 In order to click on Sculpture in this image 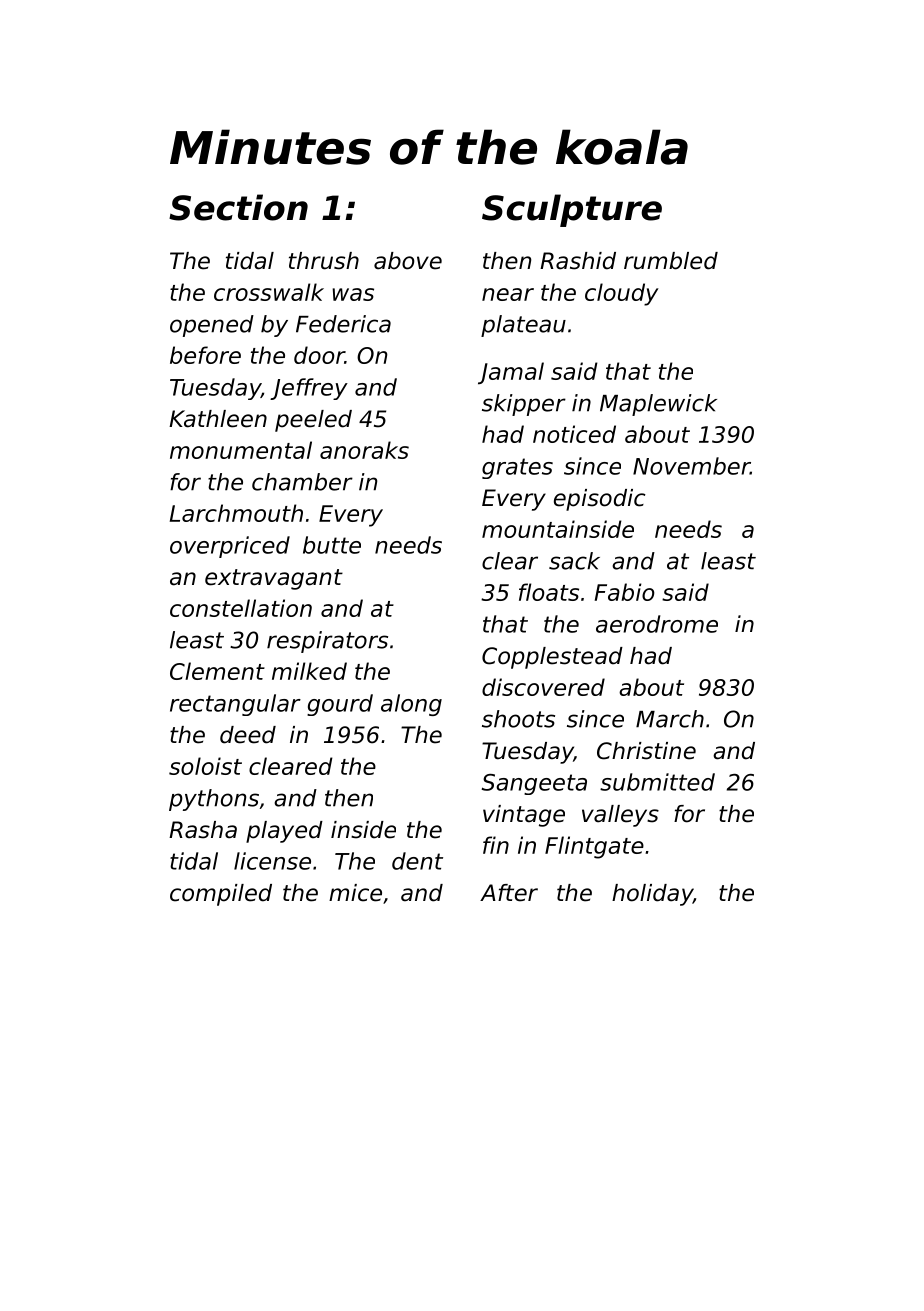, I will do `click(572, 210)`.
